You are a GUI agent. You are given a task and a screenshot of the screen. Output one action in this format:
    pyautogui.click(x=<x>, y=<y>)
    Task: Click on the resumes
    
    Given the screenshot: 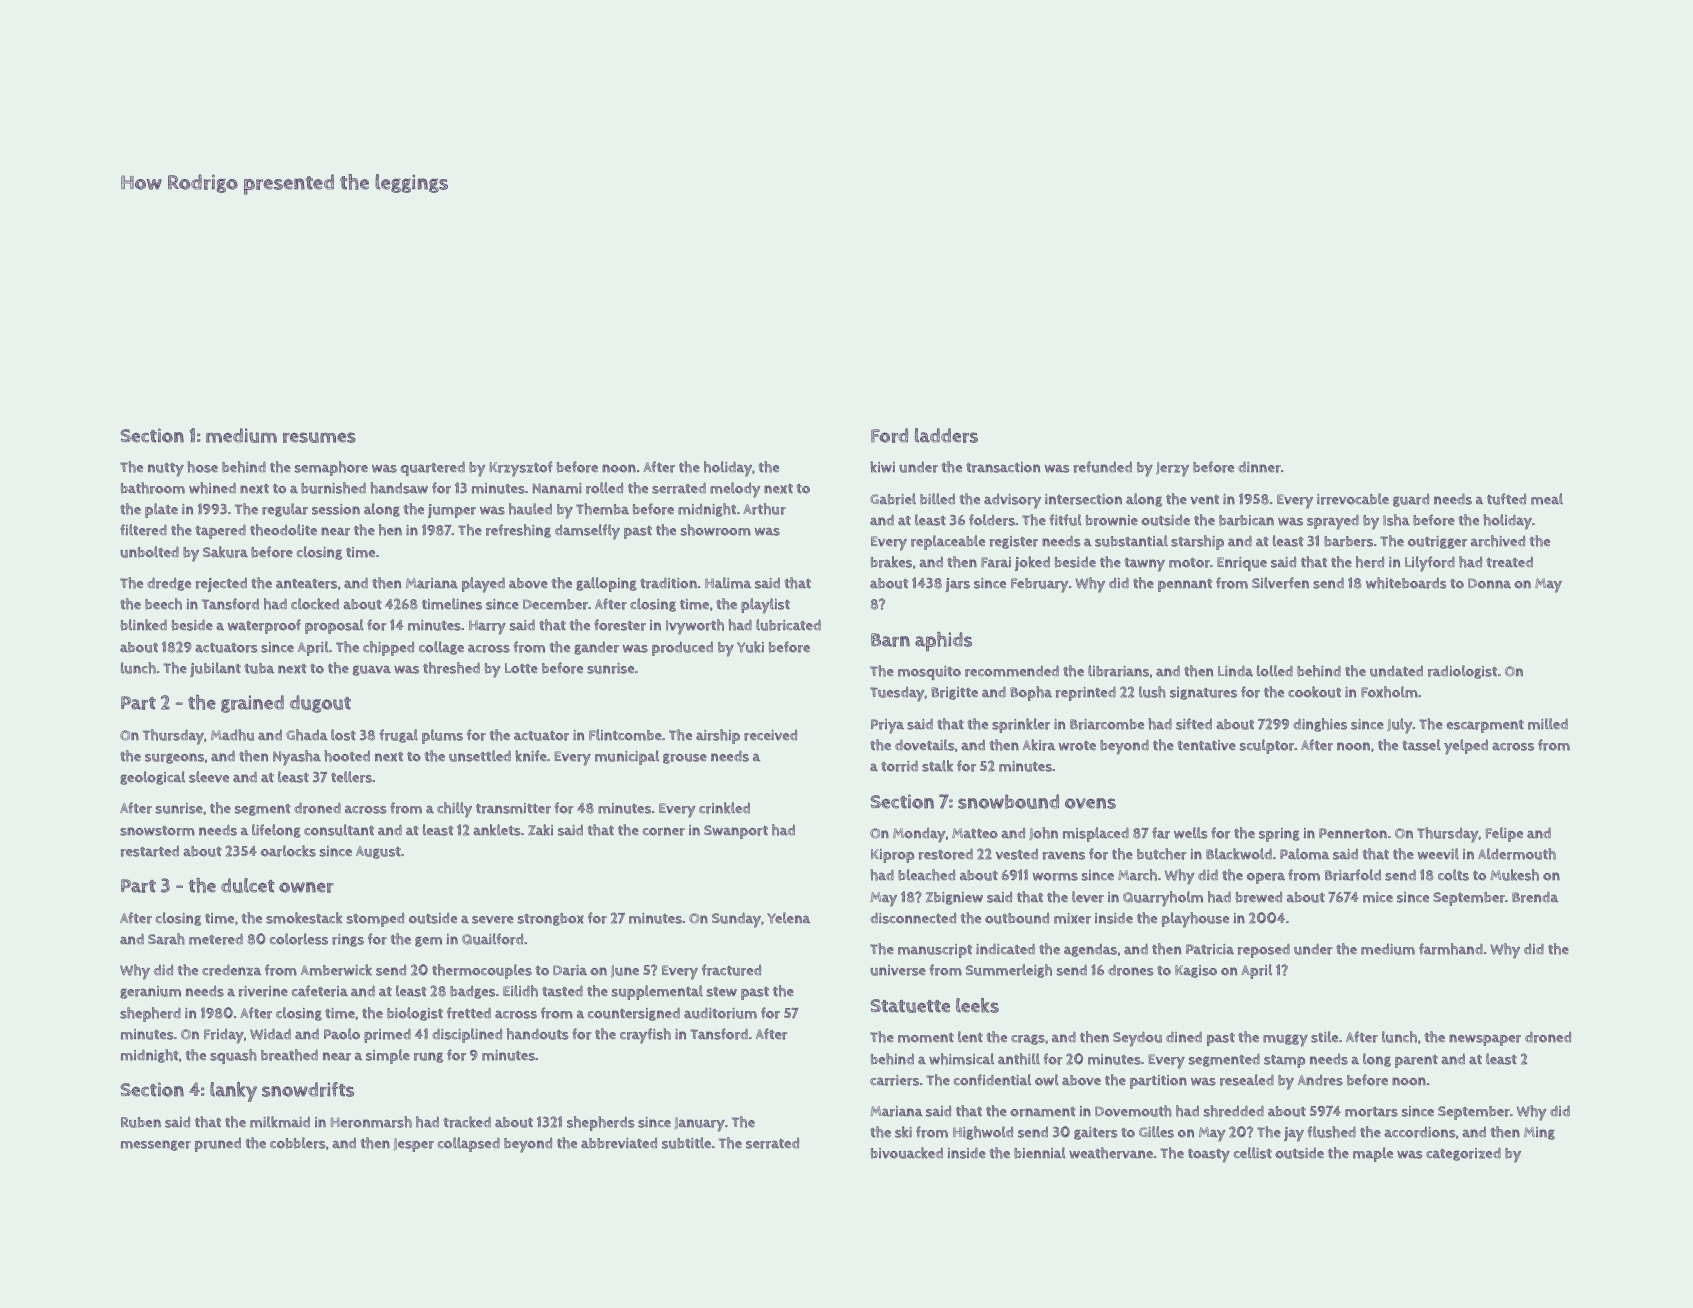 What is the action you would take?
    pyautogui.click(x=319, y=437)
